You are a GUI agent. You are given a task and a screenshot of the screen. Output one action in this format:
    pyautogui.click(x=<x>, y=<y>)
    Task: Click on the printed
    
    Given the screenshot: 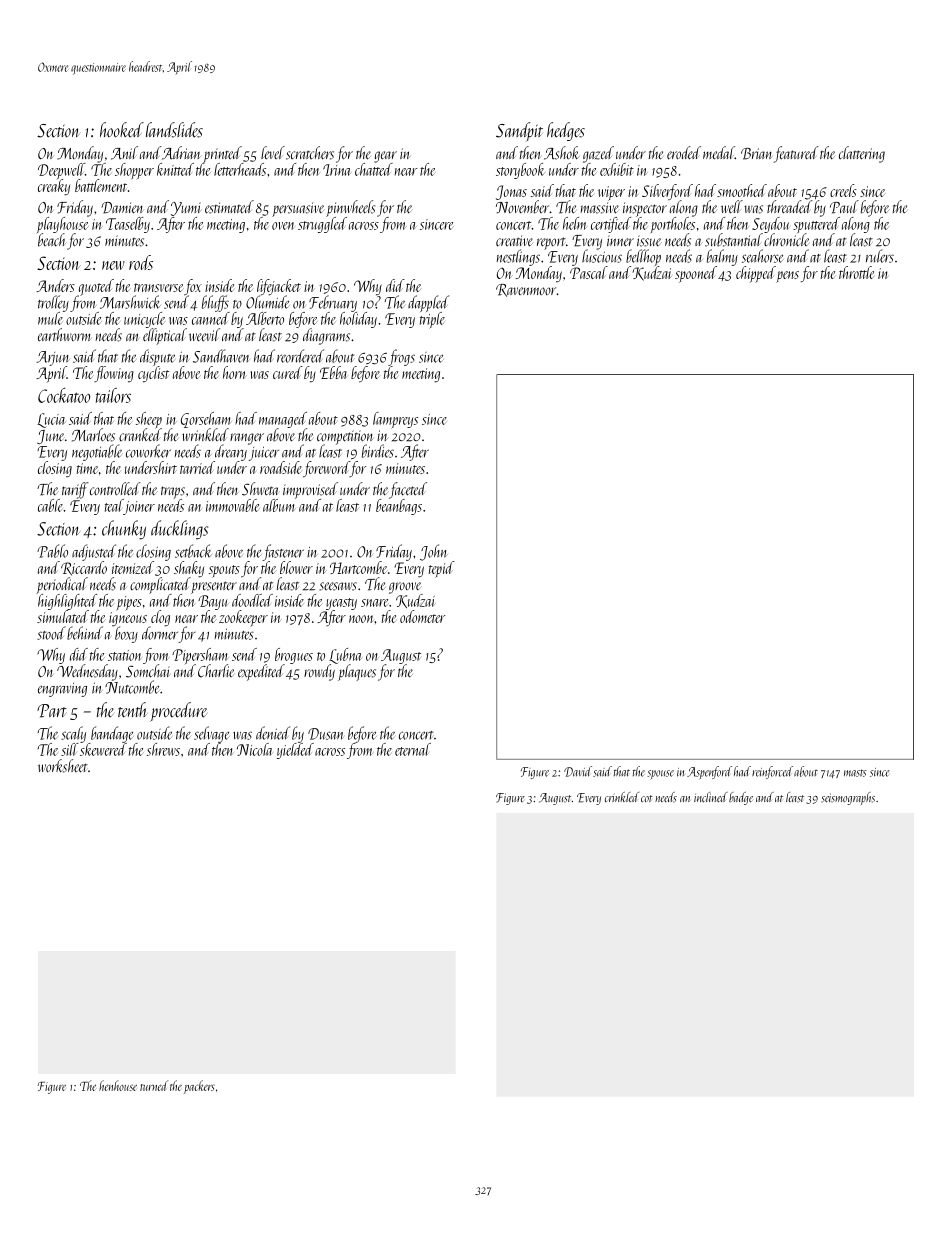 What is the action you would take?
    pyautogui.click(x=222, y=154)
